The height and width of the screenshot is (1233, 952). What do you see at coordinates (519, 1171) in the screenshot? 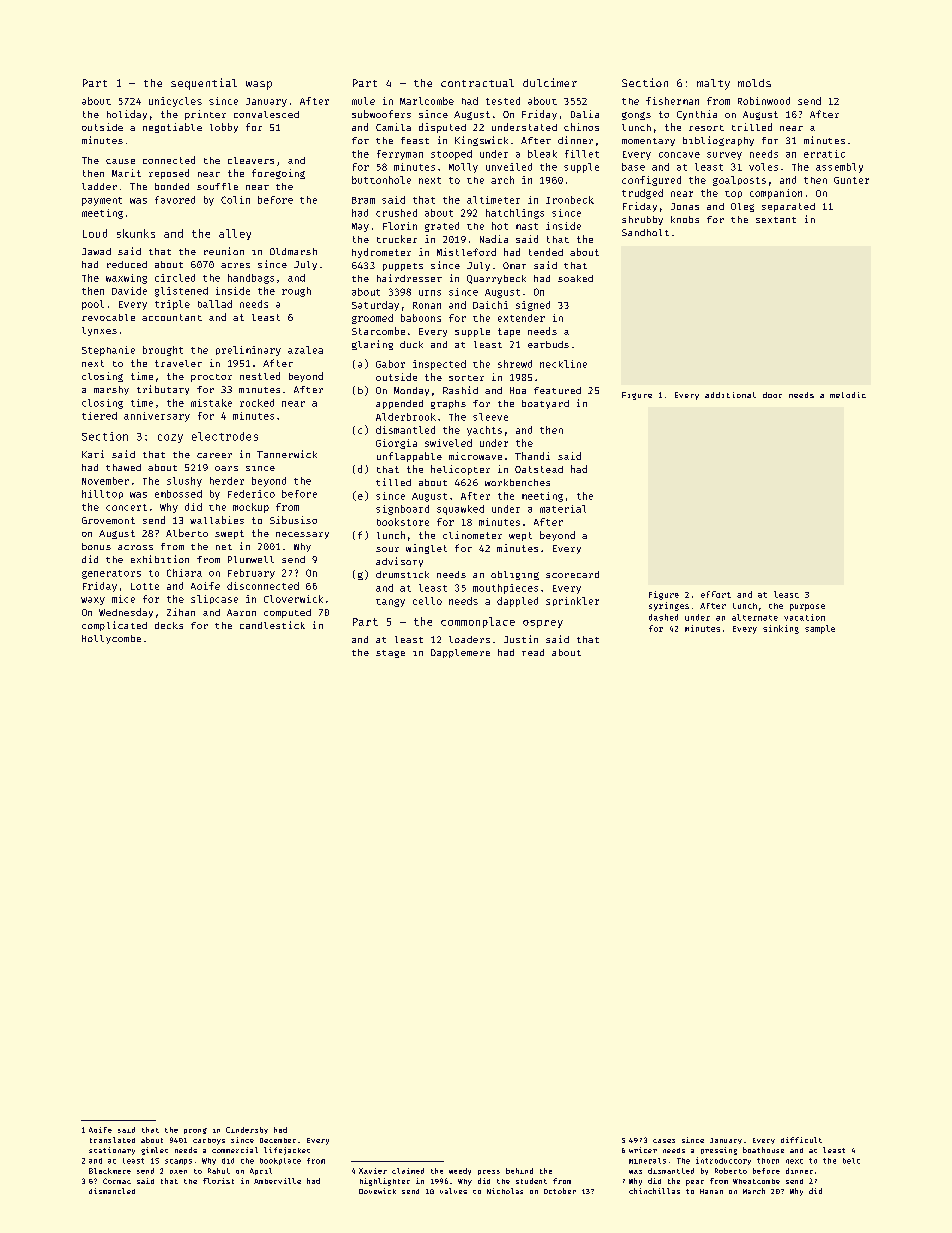
I see `behind` at bounding box center [519, 1171].
